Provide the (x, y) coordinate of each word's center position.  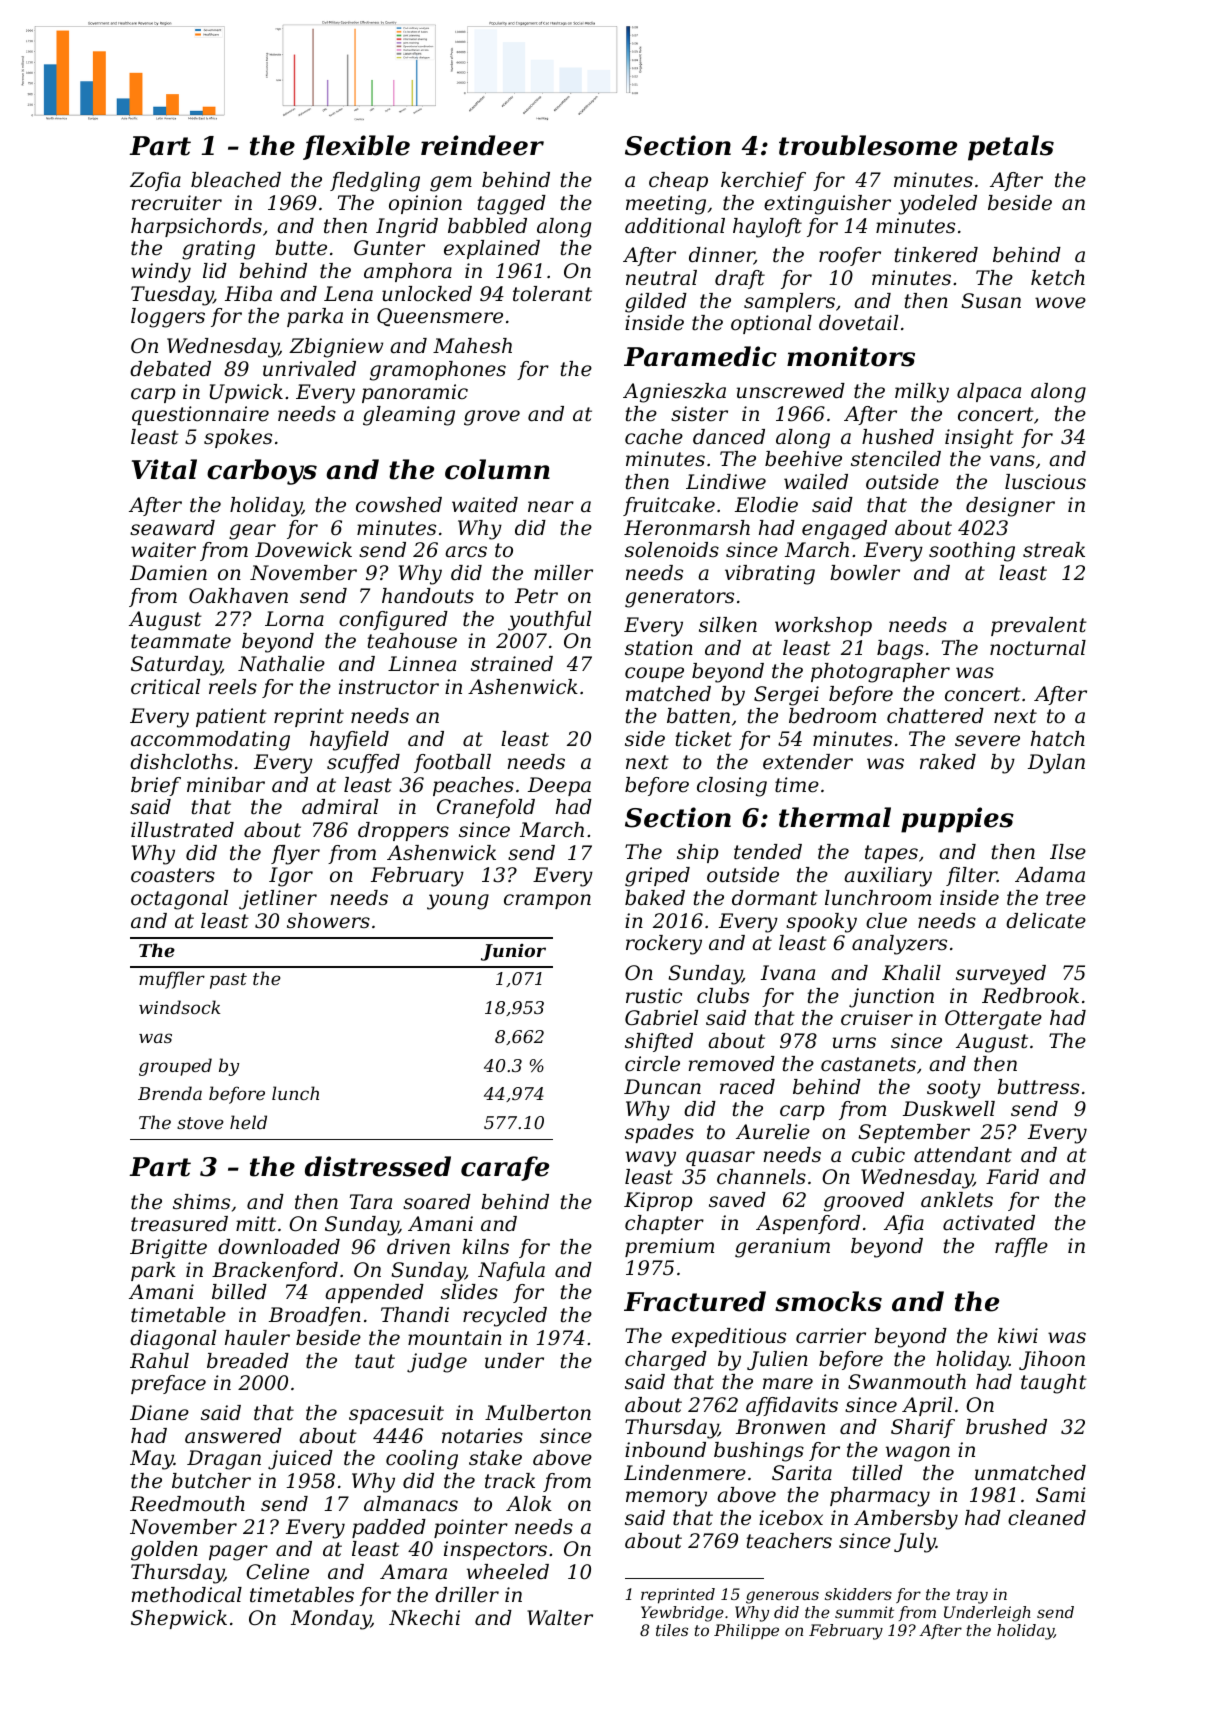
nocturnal (1038, 648)
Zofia (155, 181)
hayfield (349, 741)
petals (1011, 148)
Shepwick (179, 1619)
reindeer (482, 145)
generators (679, 598)
